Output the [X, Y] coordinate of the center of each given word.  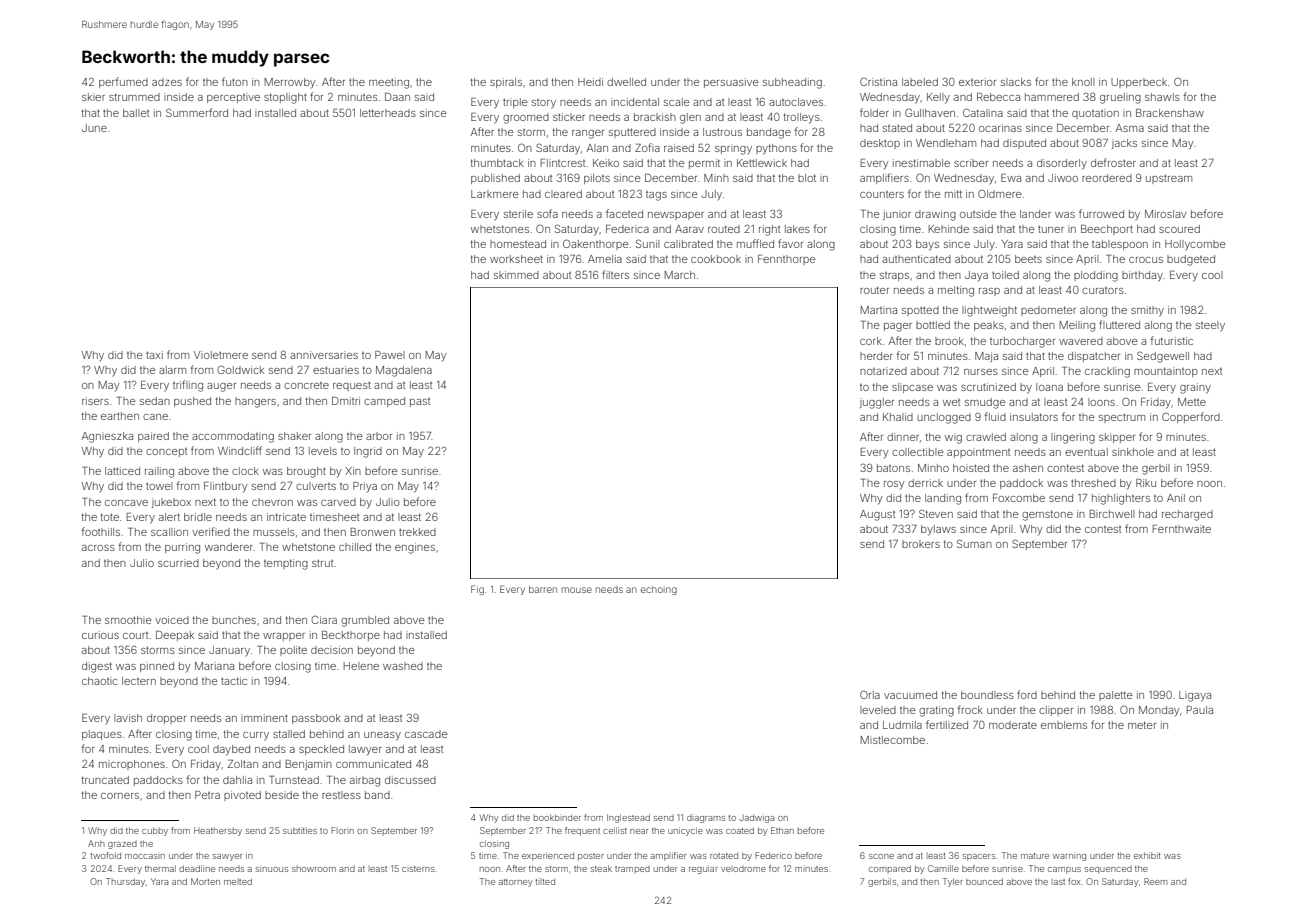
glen [690, 118]
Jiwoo [1063, 178]
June [94, 128]
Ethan [782, 830]
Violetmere [221, 355]
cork [871, 341]
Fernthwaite [1182, 529]
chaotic [99, 681]
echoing [659, 590]
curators [1103, 290]
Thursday [125, 882]
